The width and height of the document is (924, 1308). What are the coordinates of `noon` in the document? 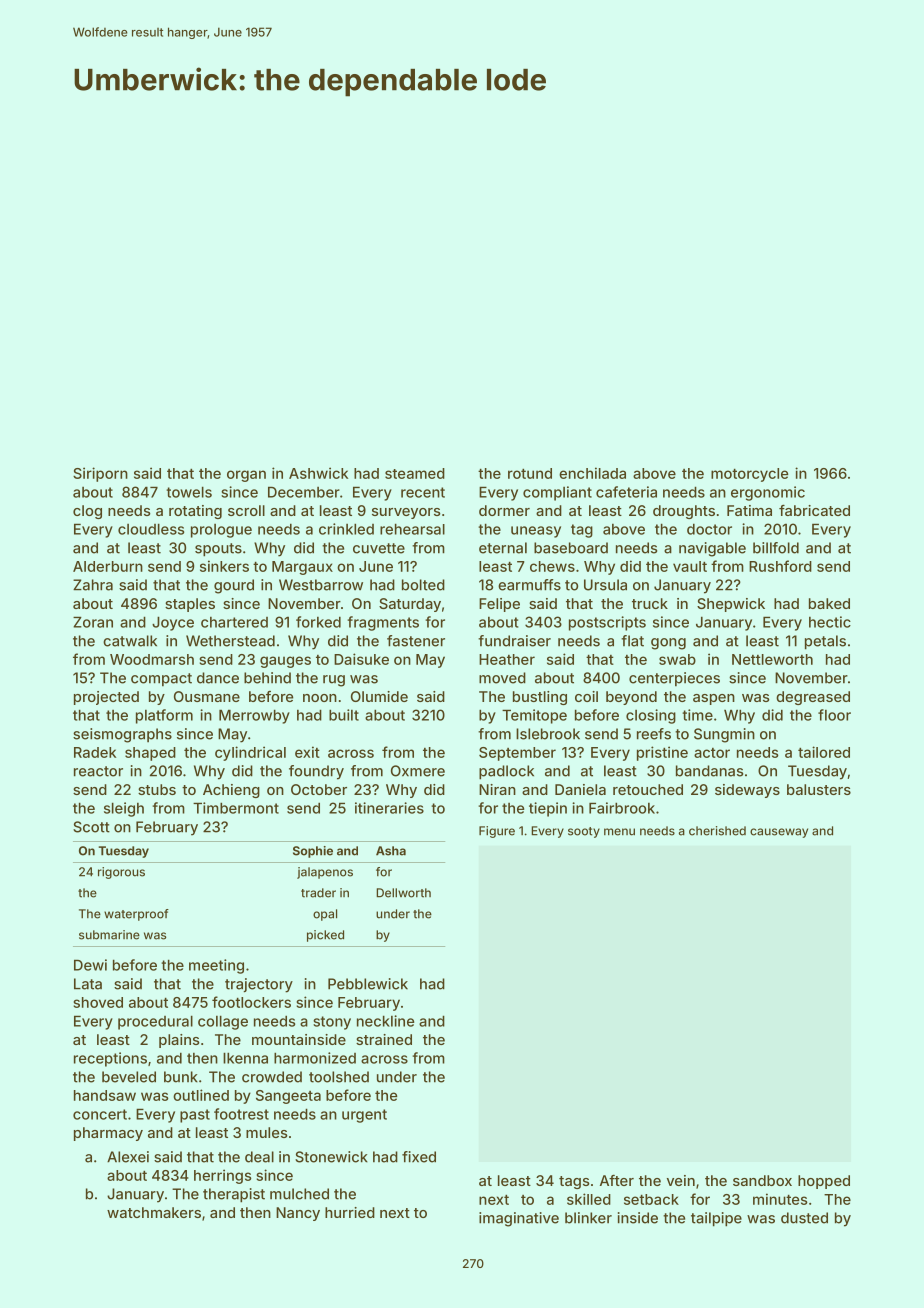 It's located at (320, 698).
